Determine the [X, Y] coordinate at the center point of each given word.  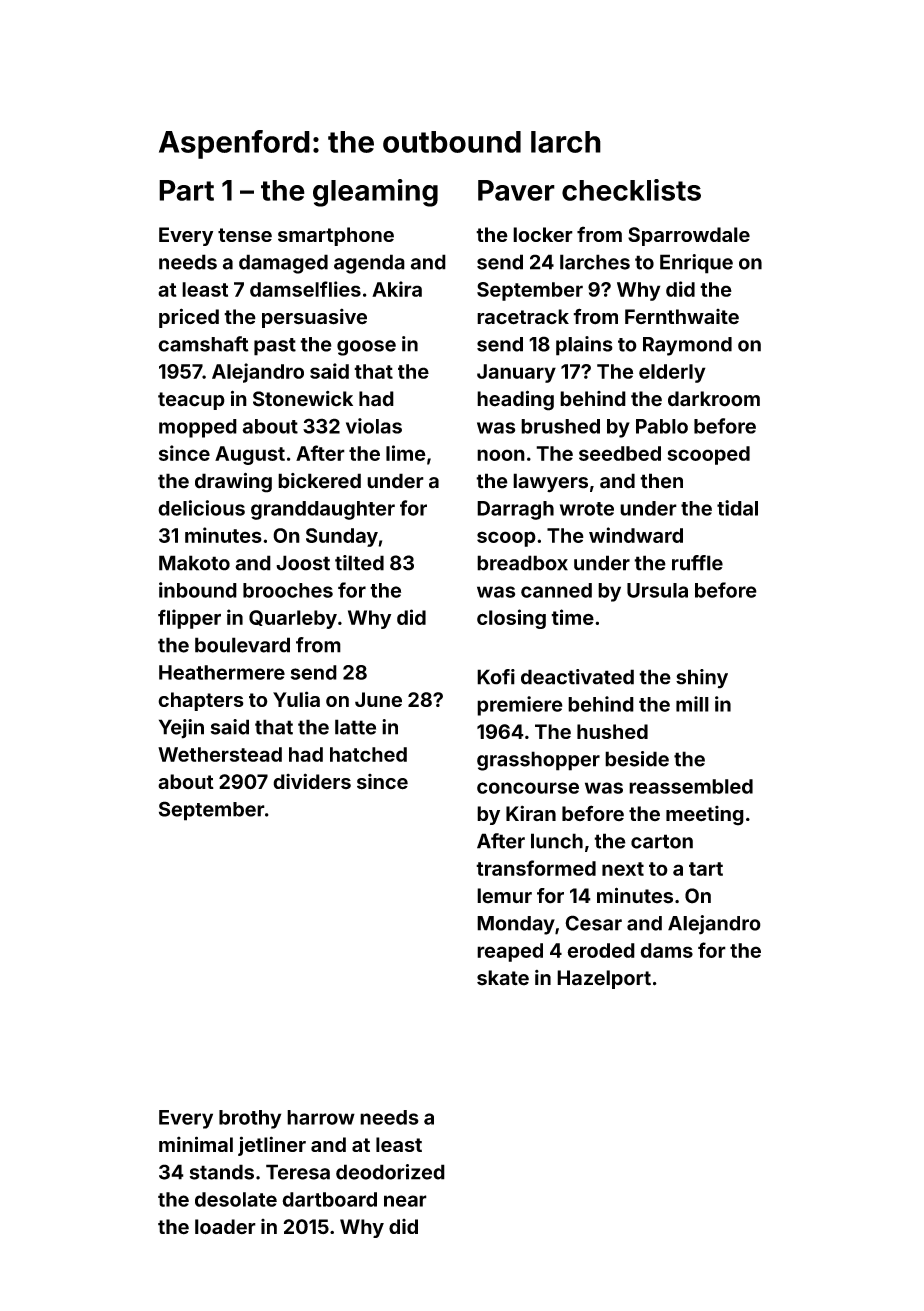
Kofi [496, 677]
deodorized [390, 1172]
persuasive [314, 318]
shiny [702, 679]
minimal [196, 1144]
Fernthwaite [682, 316]
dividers [312, 781]
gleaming [375, 193]
